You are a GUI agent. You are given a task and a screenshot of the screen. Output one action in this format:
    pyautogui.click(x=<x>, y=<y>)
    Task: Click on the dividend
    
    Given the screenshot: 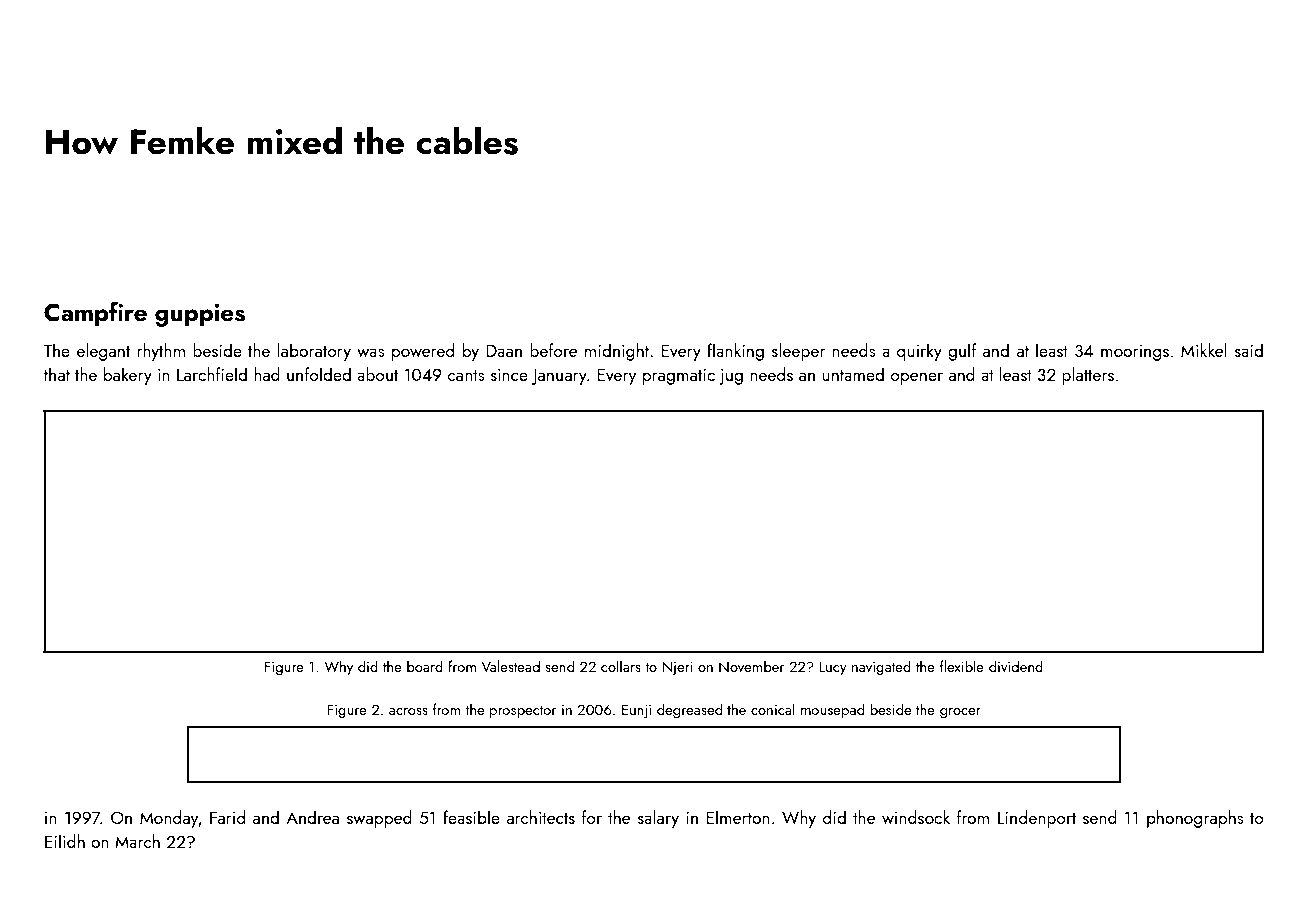 What is the action you would take?
    pyautogui.click(x=1016, y=666)
